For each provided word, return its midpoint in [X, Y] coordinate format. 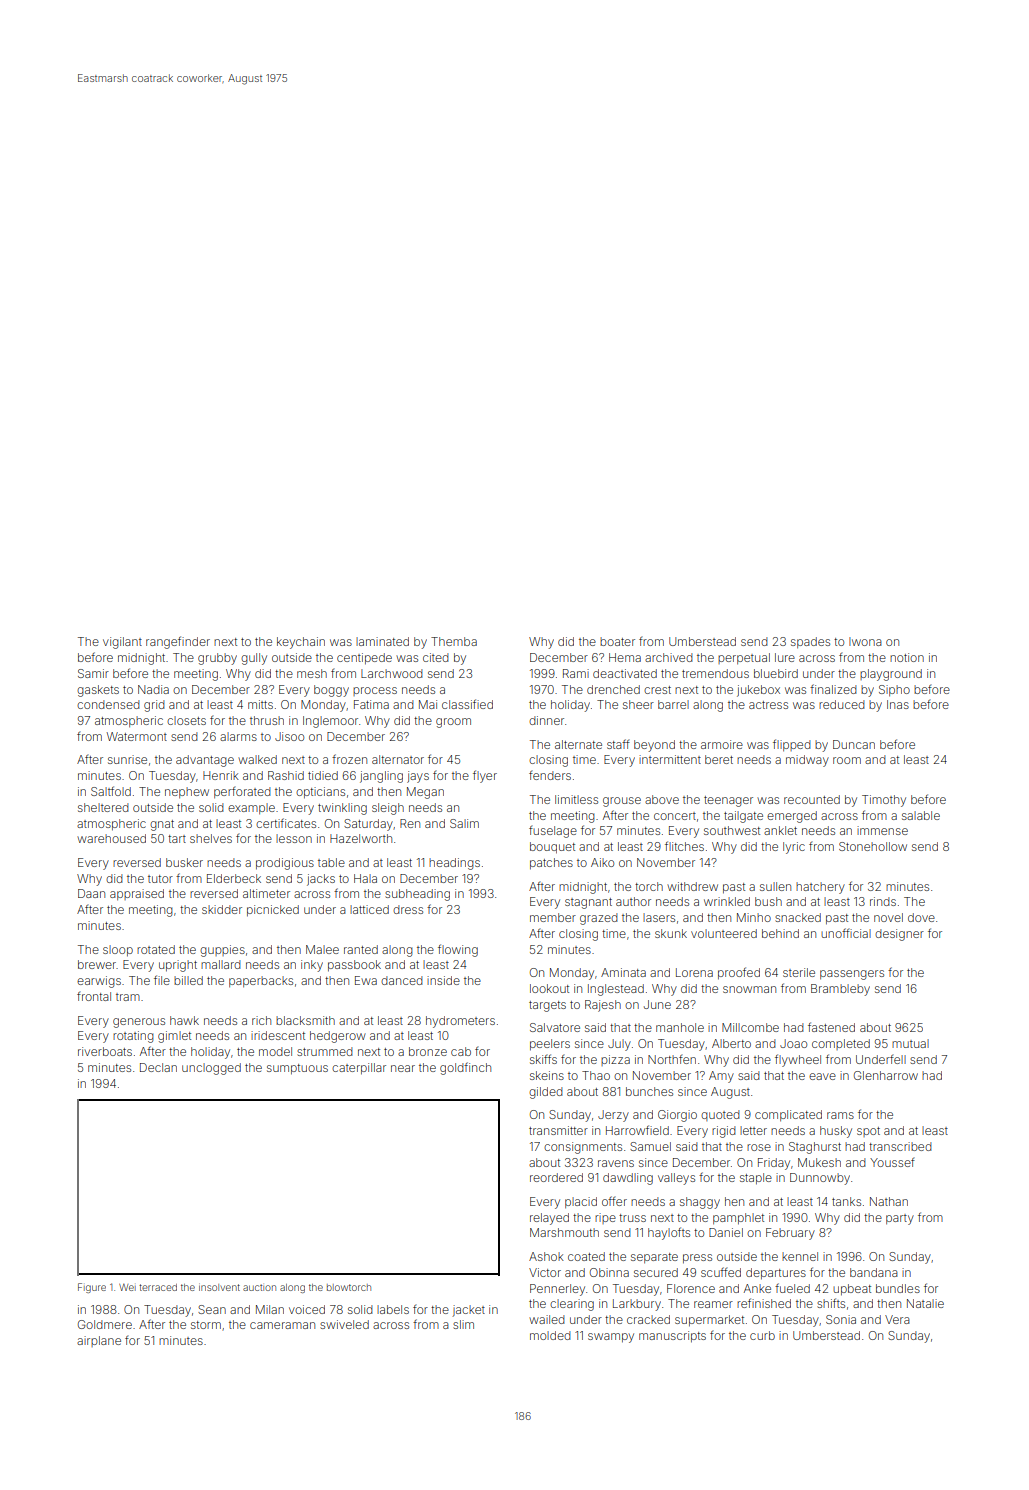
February [790, 1234]
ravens [616, 1163]
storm [206, 1325]
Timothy [884, 801]
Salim [464, 823]
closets [186, 720]
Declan [158, 1067]
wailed [547, 1319]
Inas [898, 704]
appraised [137, 894]
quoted [720, 1115]
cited [436, 657]
